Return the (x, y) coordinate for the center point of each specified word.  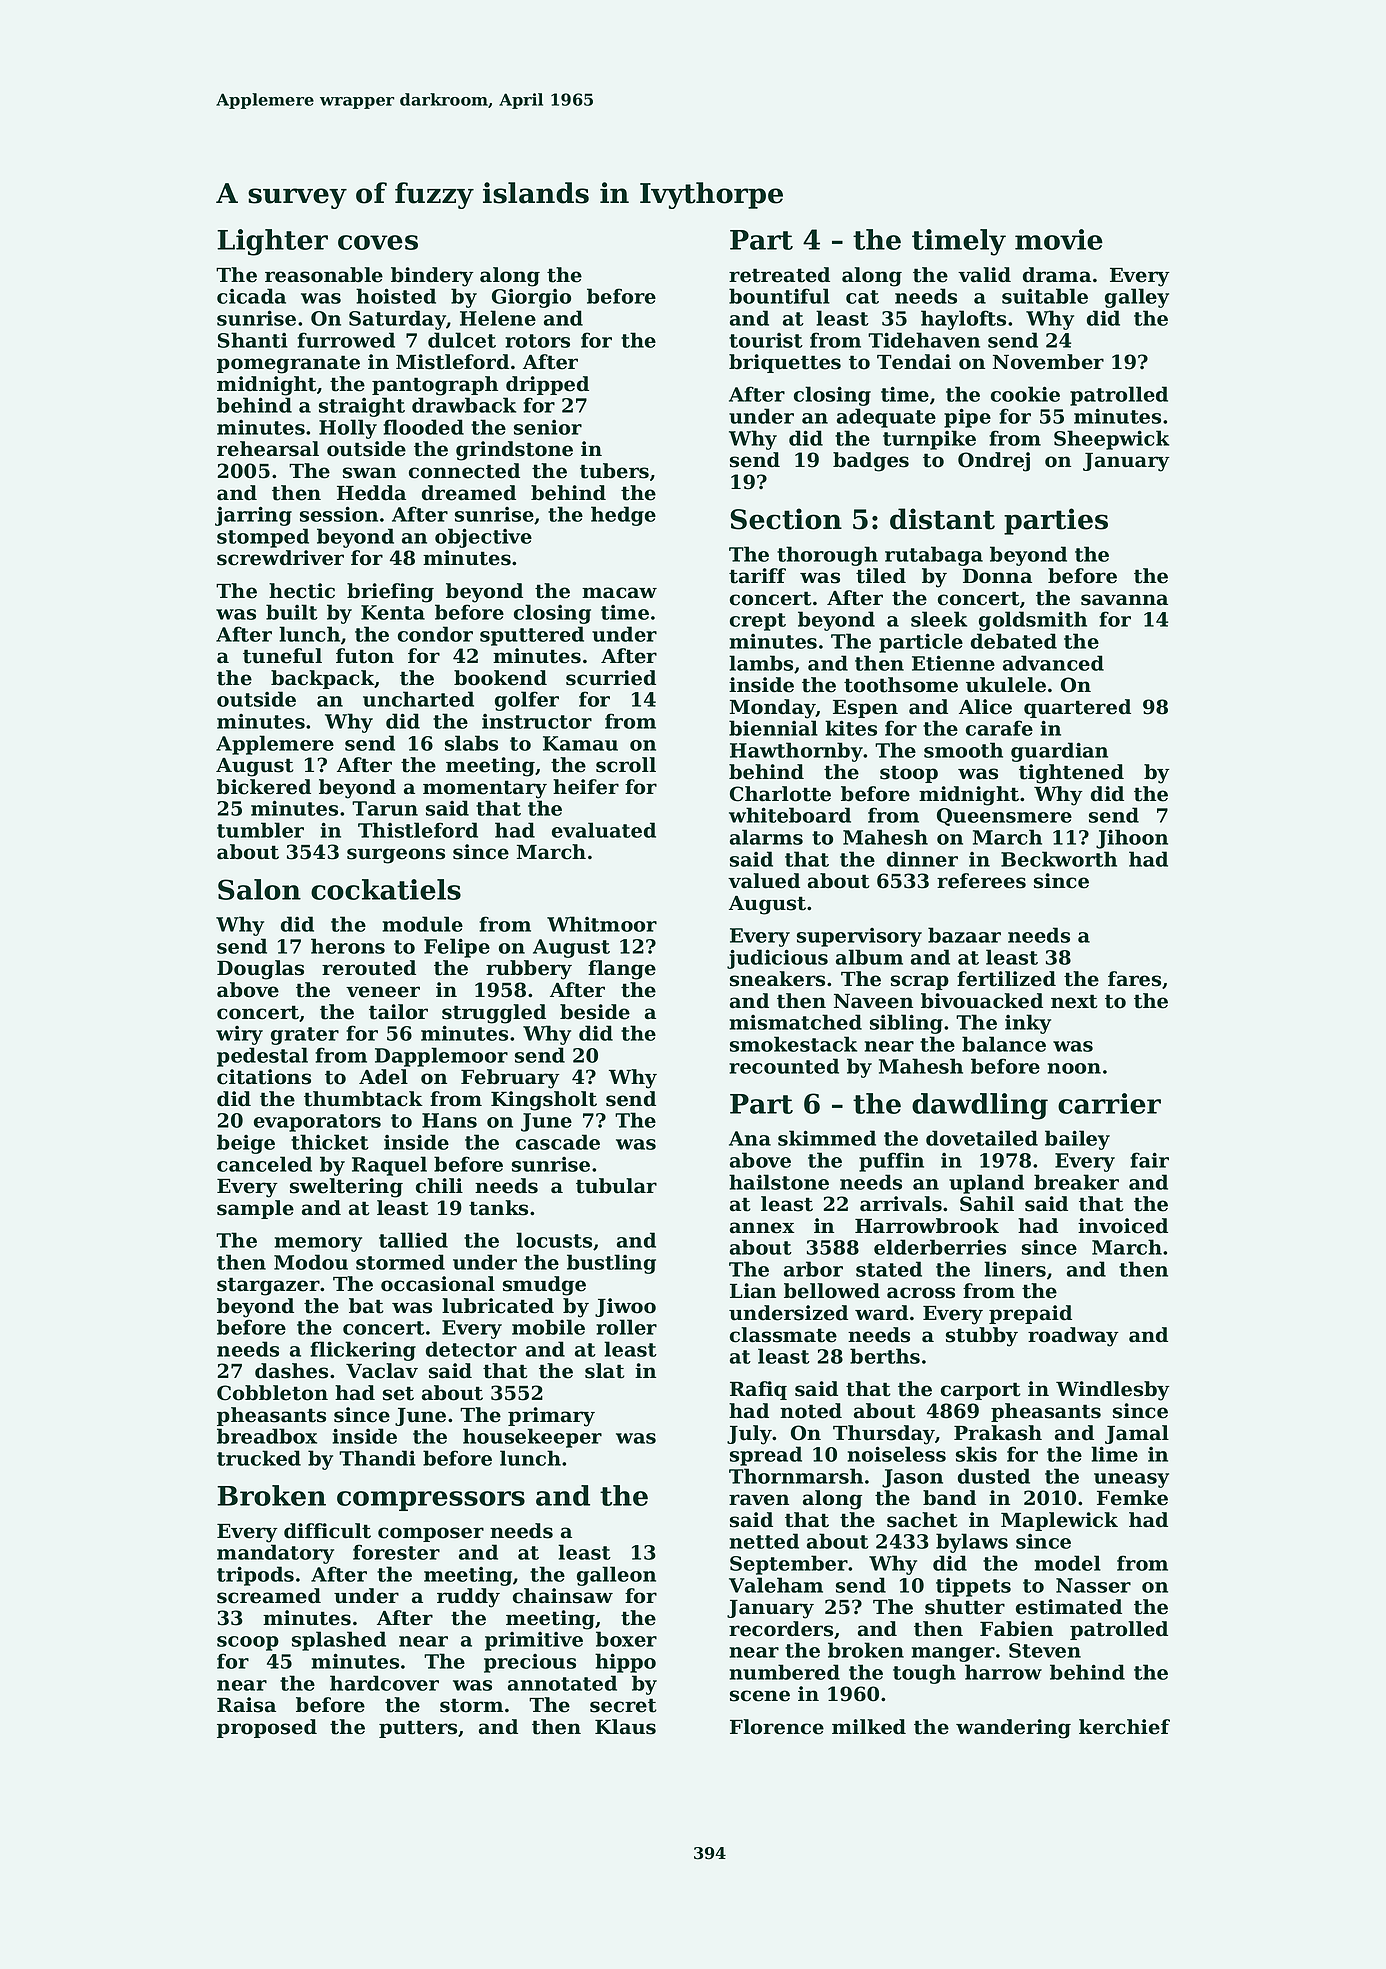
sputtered (532, 636)
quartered (1077, 708)
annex (762, 1228)
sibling (906, 1024)
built (292, 612)
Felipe (457, 948)
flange (622, 970)
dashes (291, 1371)
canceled (264, 1164)
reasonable (324, 275)
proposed (267, 1728)
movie (1059, 239)
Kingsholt (544, 1101)
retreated (779, 275)
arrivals (901, 1204)
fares (1134, 979)
